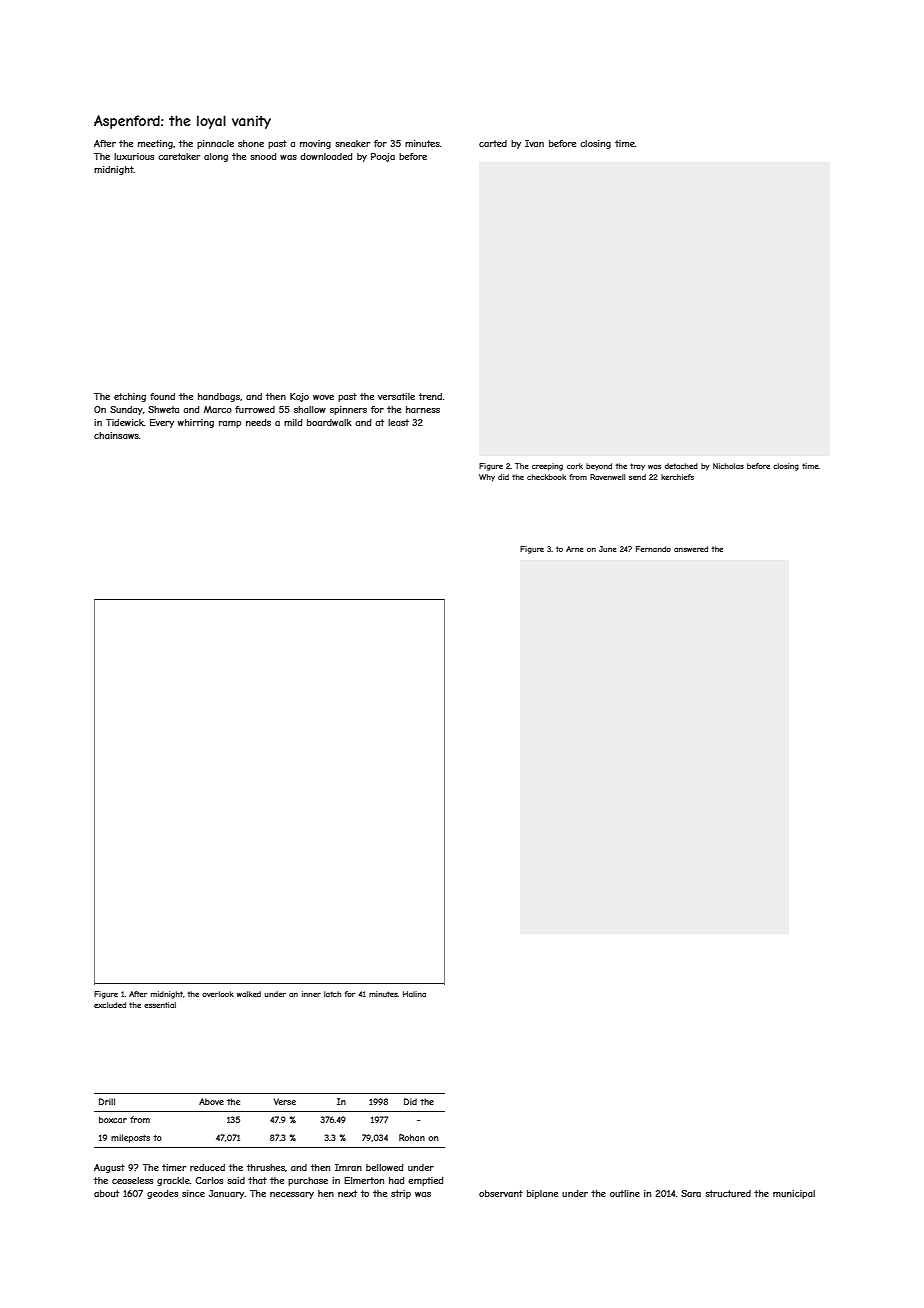 This image has width=924, height=1308. I want to click on walked, so click(249, 994).
